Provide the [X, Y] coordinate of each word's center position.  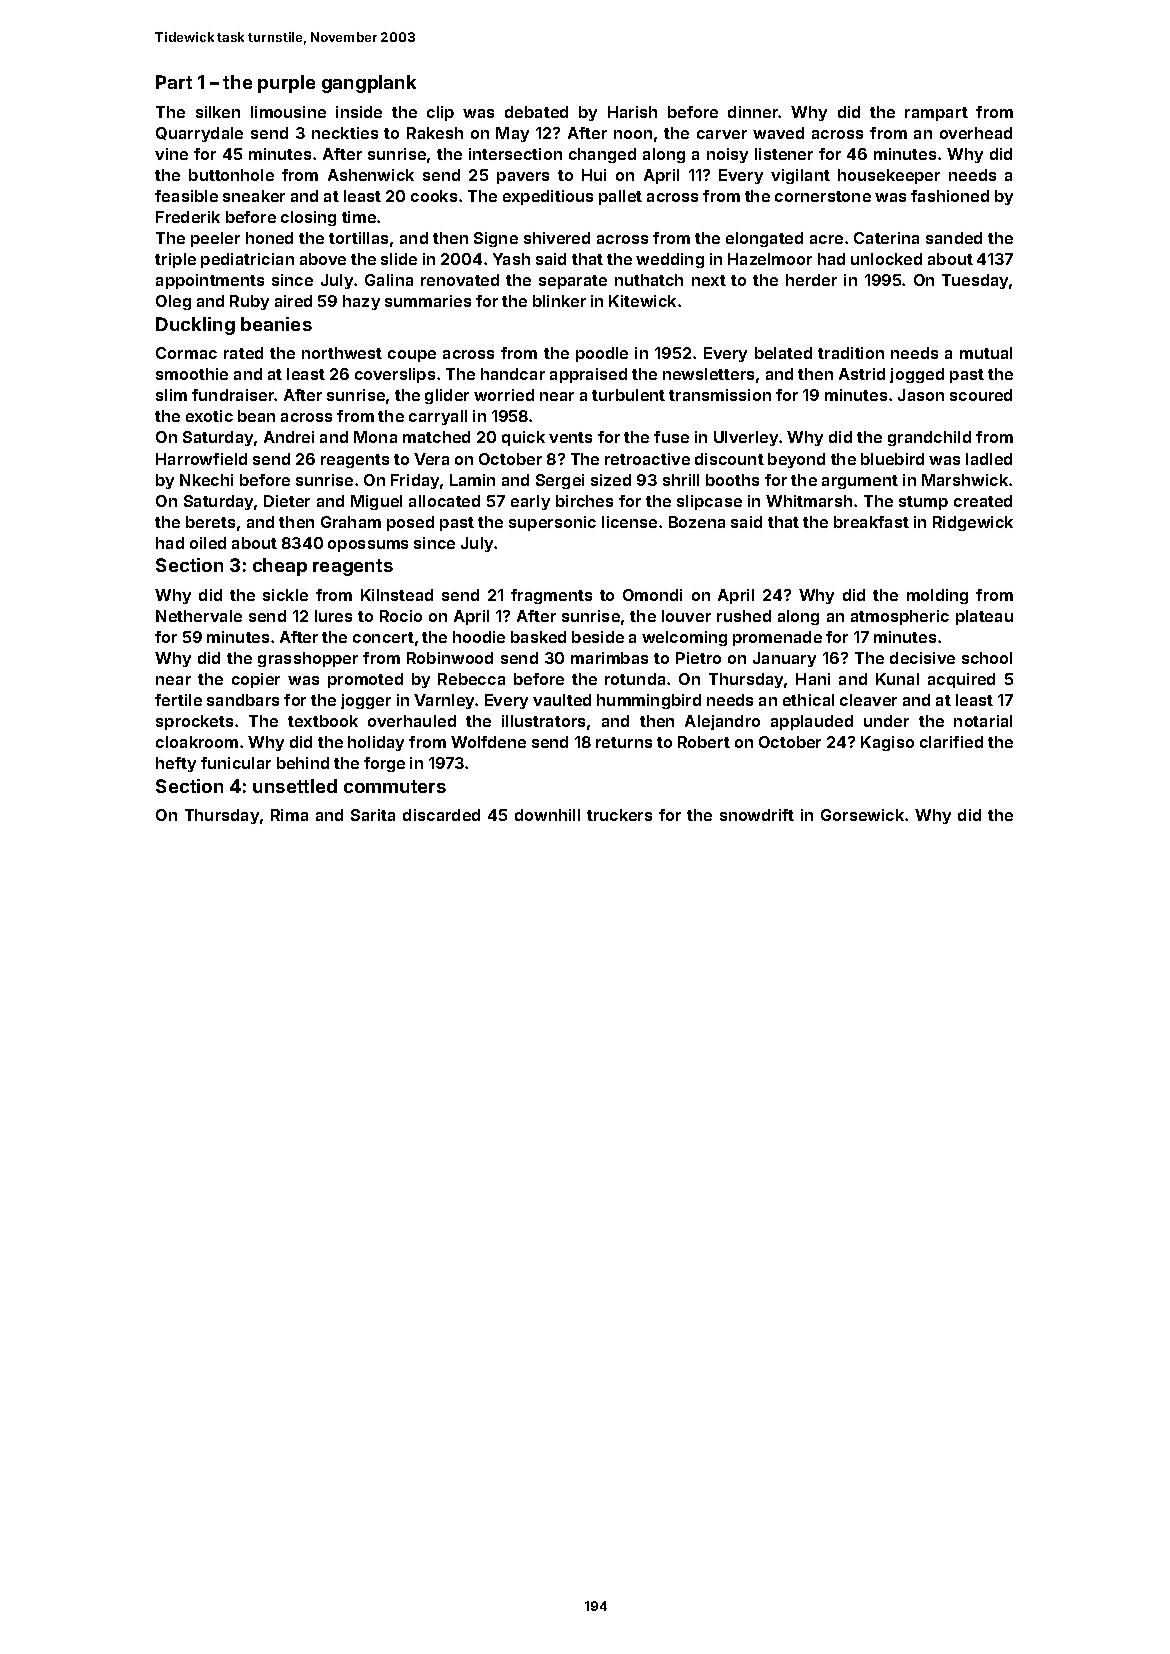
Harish [632, 112]
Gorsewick [862, 815]
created [983, 501]
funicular [236, 763]
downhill [547, 815]
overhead [976, 133]
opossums [368, 546]
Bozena [697, 522]
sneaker [254, 196]
